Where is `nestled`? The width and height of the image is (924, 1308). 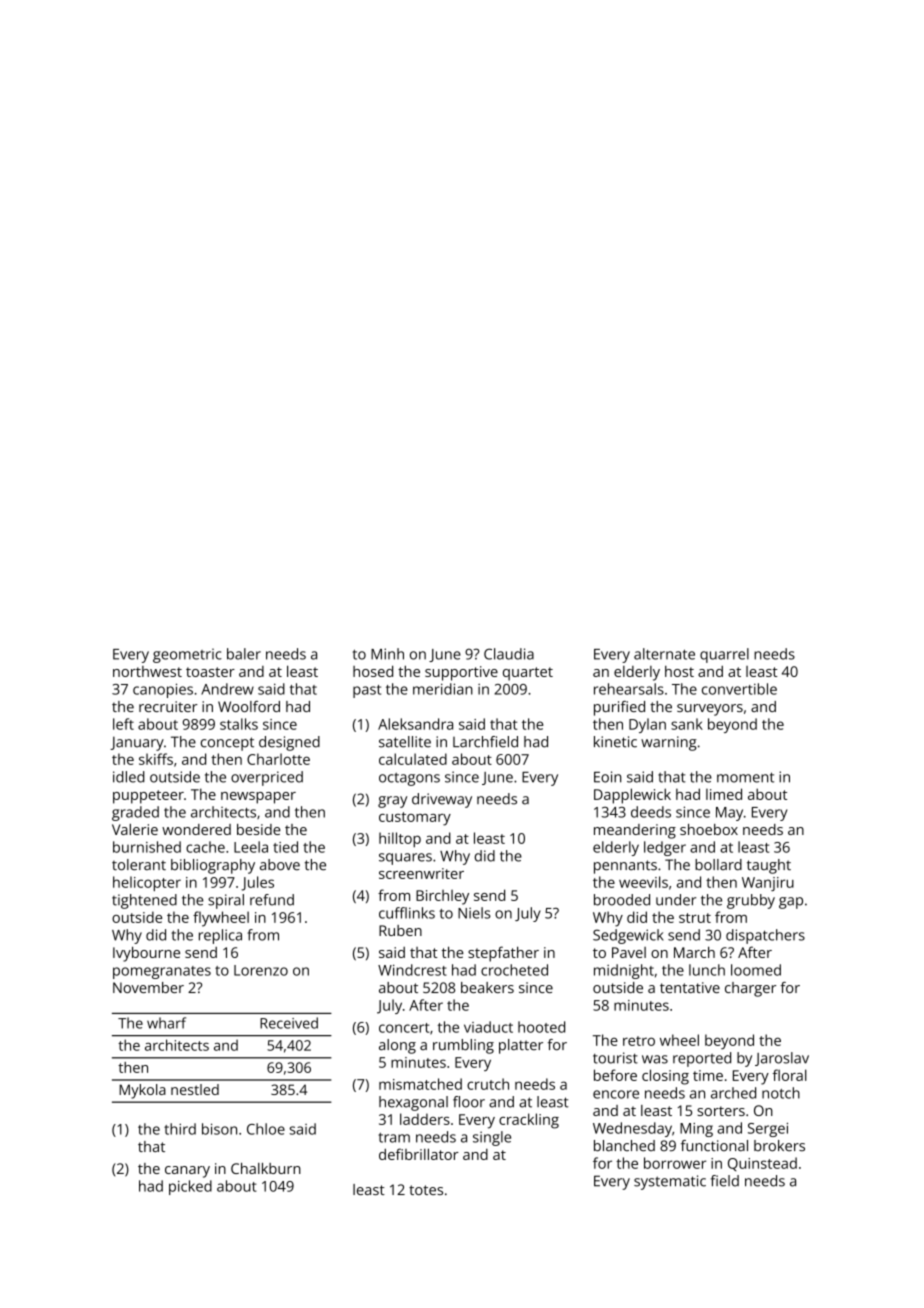 nestled is located at coordinates (195, 1089).
